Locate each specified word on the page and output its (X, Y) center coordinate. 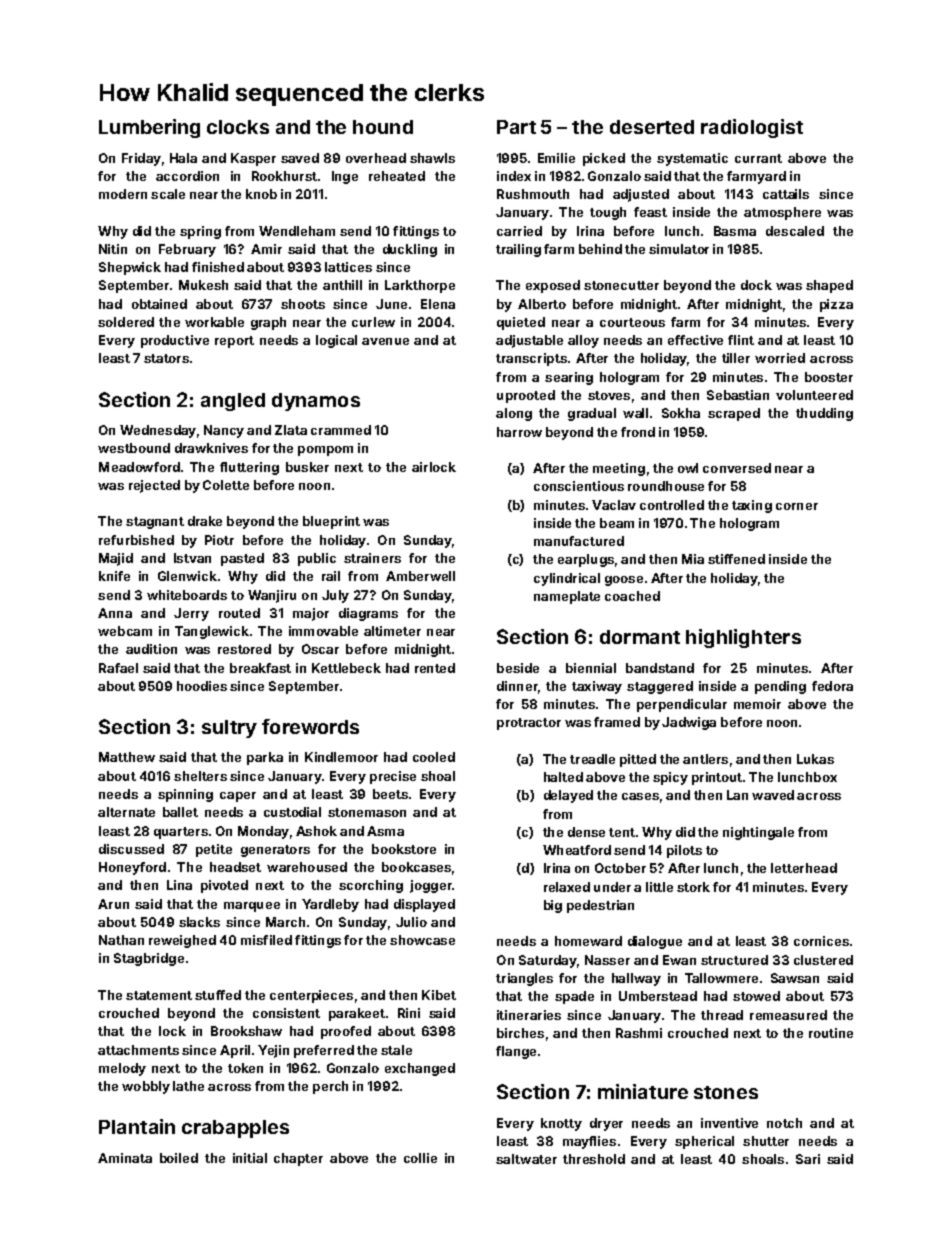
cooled (434, 757)
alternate (126, 812)
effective (695, 340)
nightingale (758, 833)
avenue (385, 341)
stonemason (367, 812)
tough (608, 213)
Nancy (224, 431)
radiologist (752, 128)
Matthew (127, 757)
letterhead (804, 868)
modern (123, 194)
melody (122, 1069)
